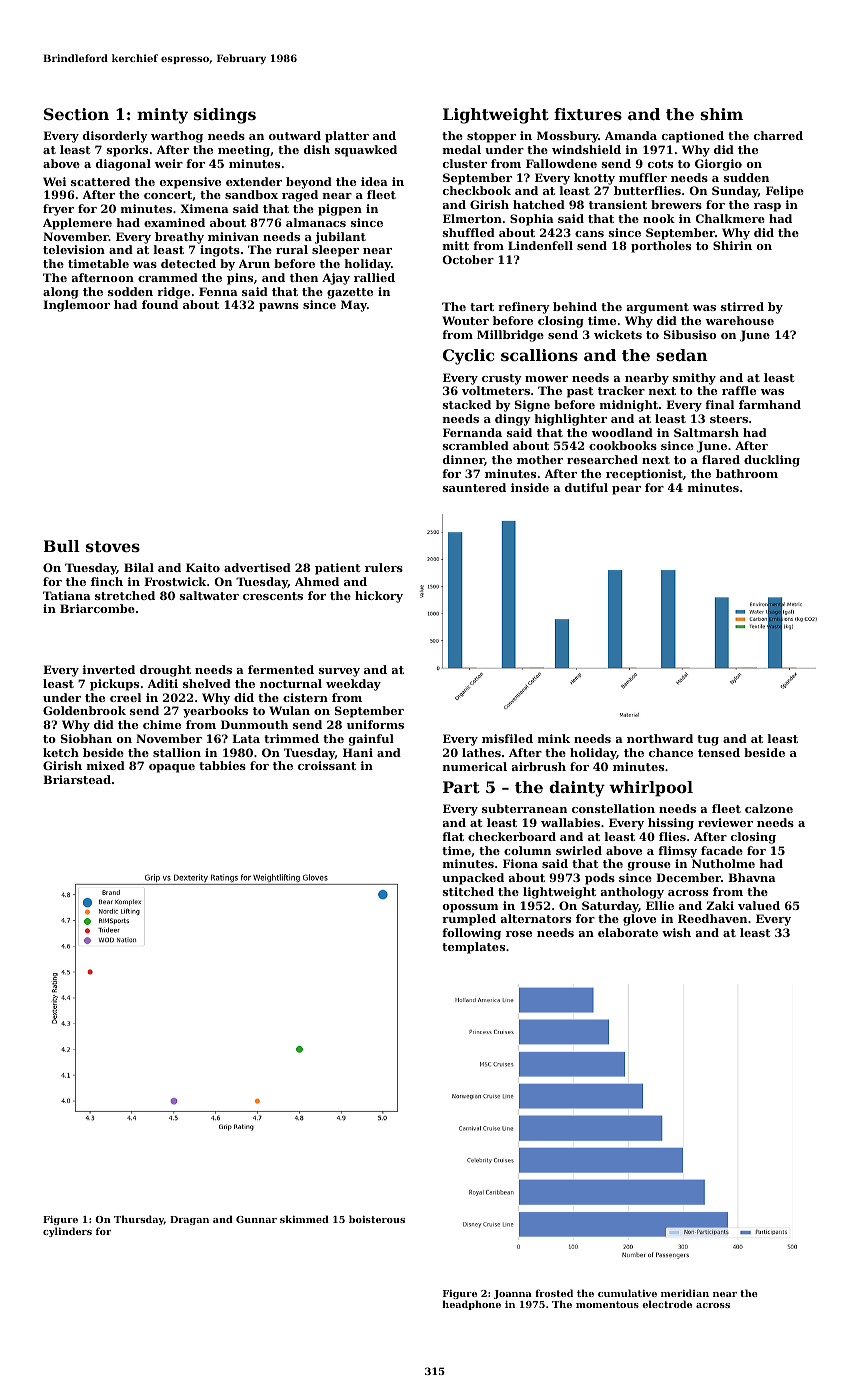  Describe the element at coordinates (67, 595) in the screenshot. I see `Tatiana` at that location.
